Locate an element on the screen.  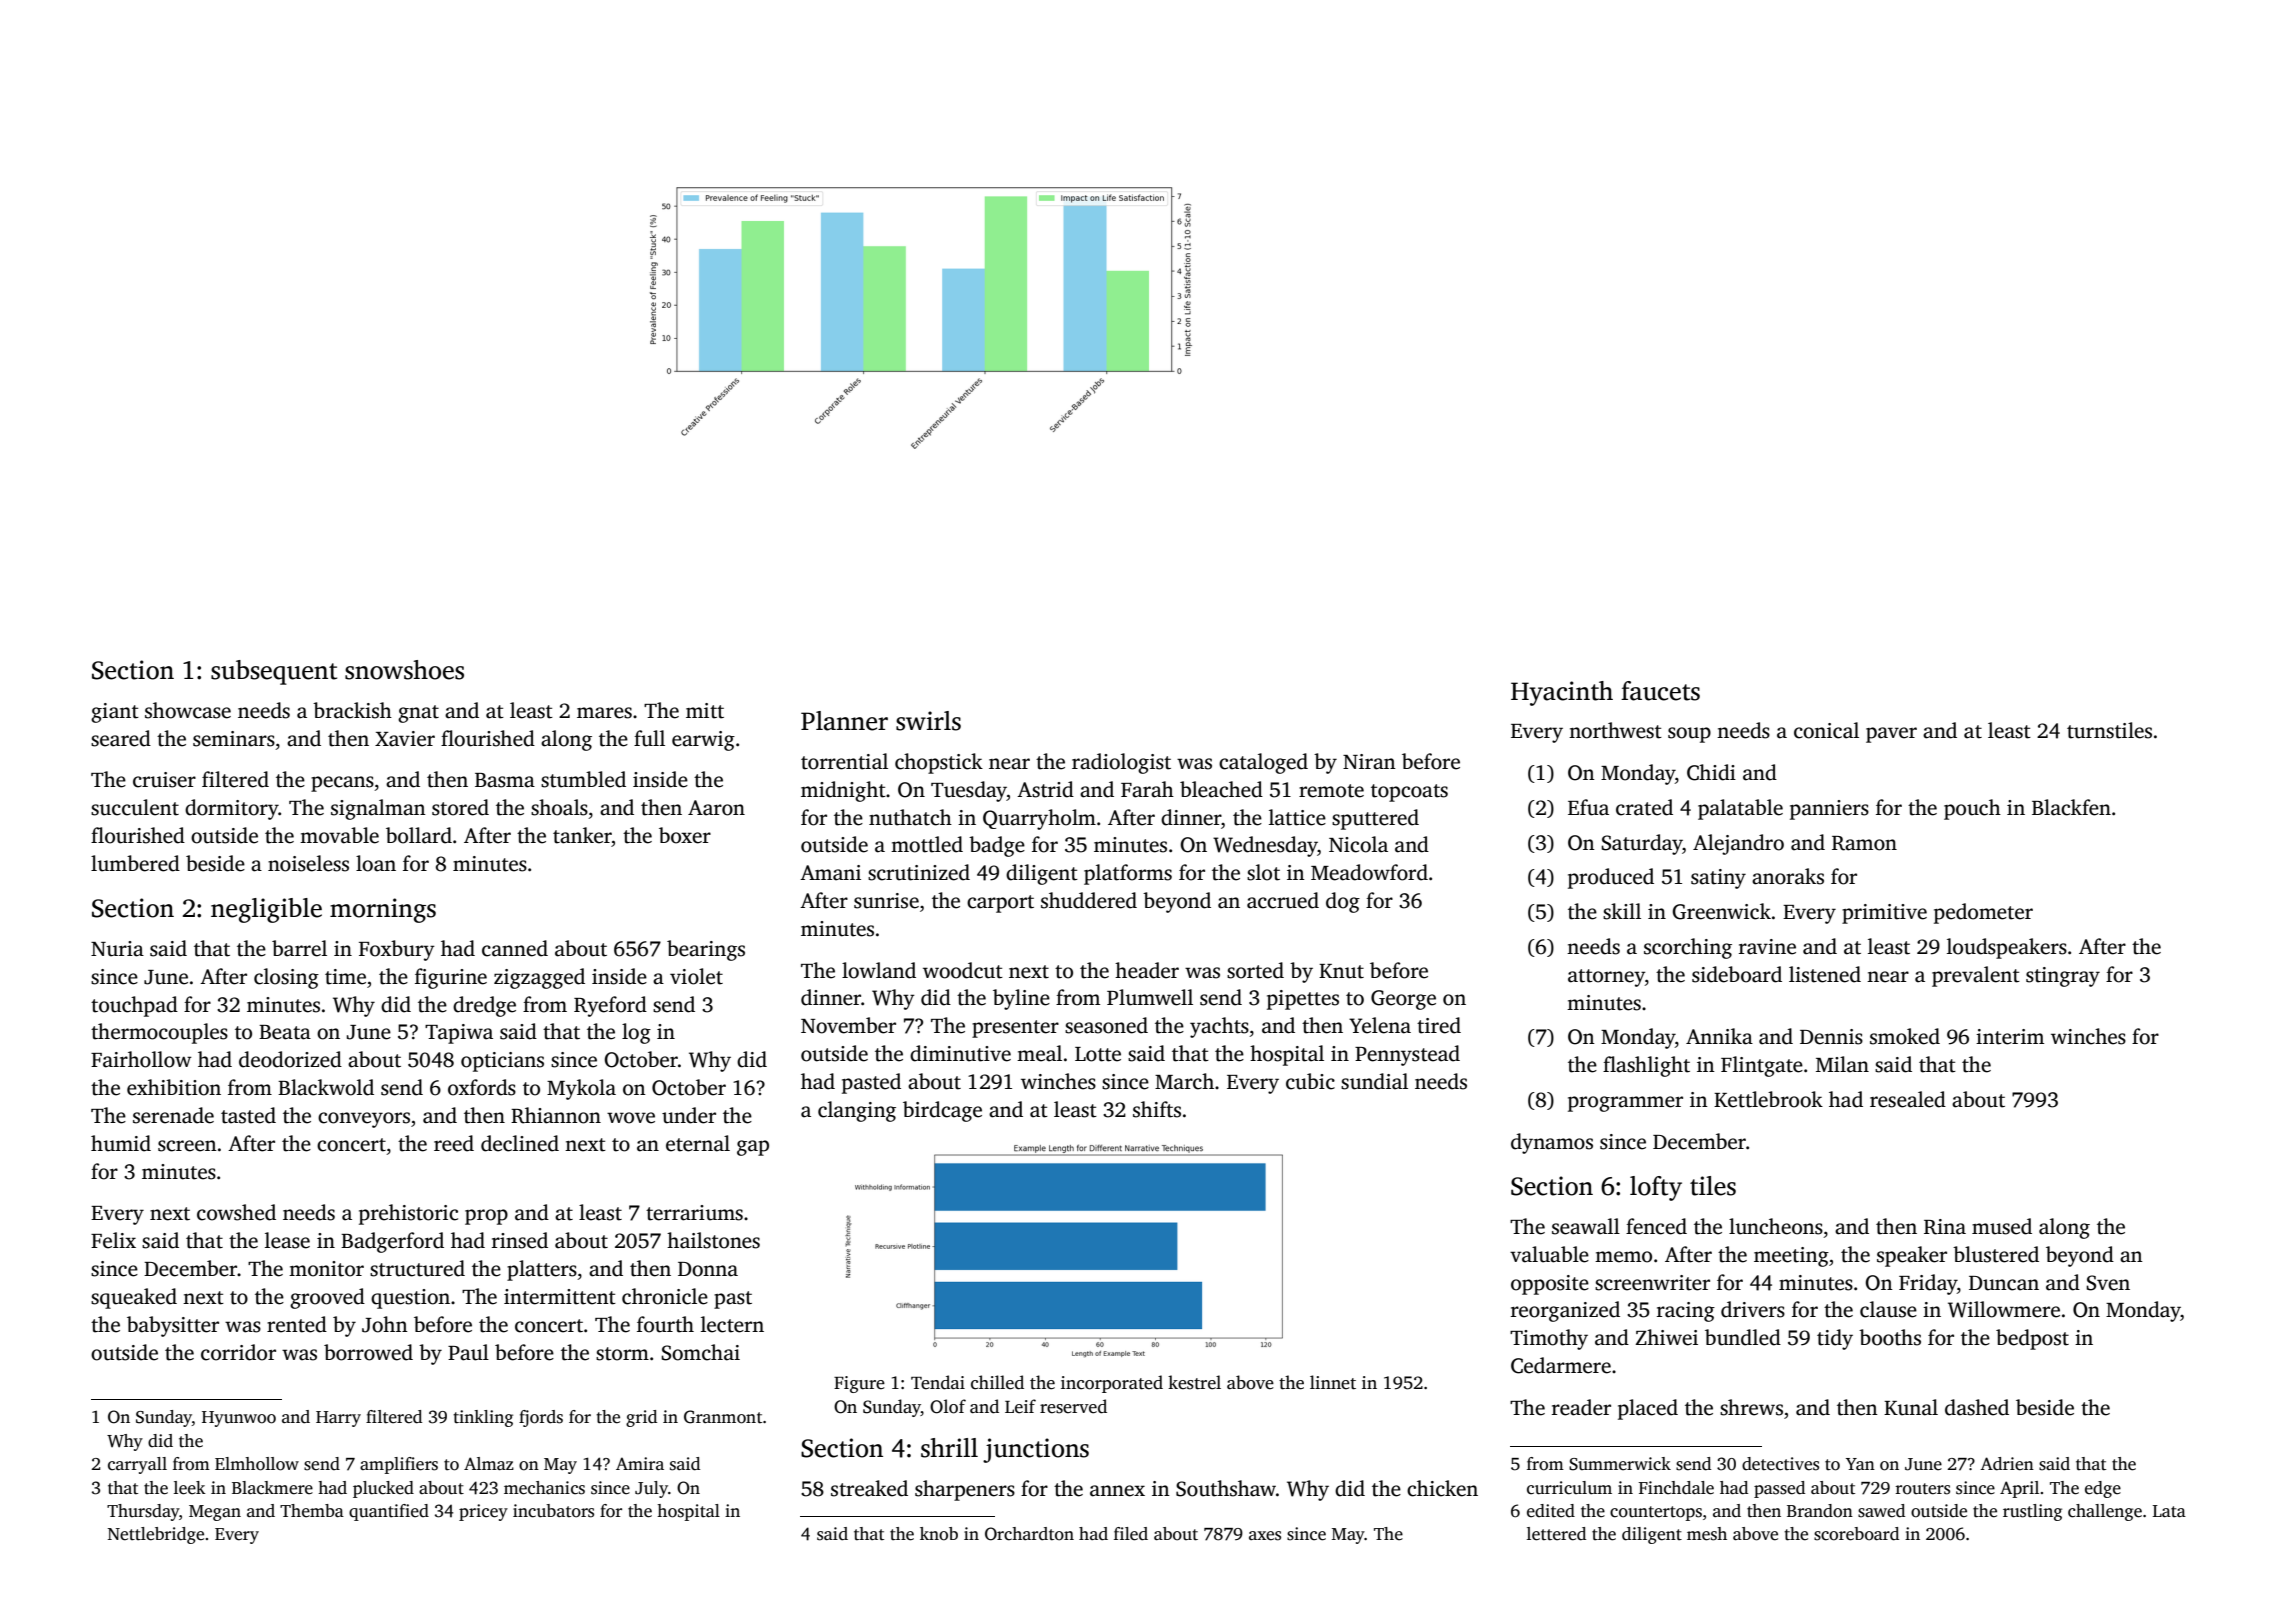
sharpeners is located at coordinates (965, 1490).
